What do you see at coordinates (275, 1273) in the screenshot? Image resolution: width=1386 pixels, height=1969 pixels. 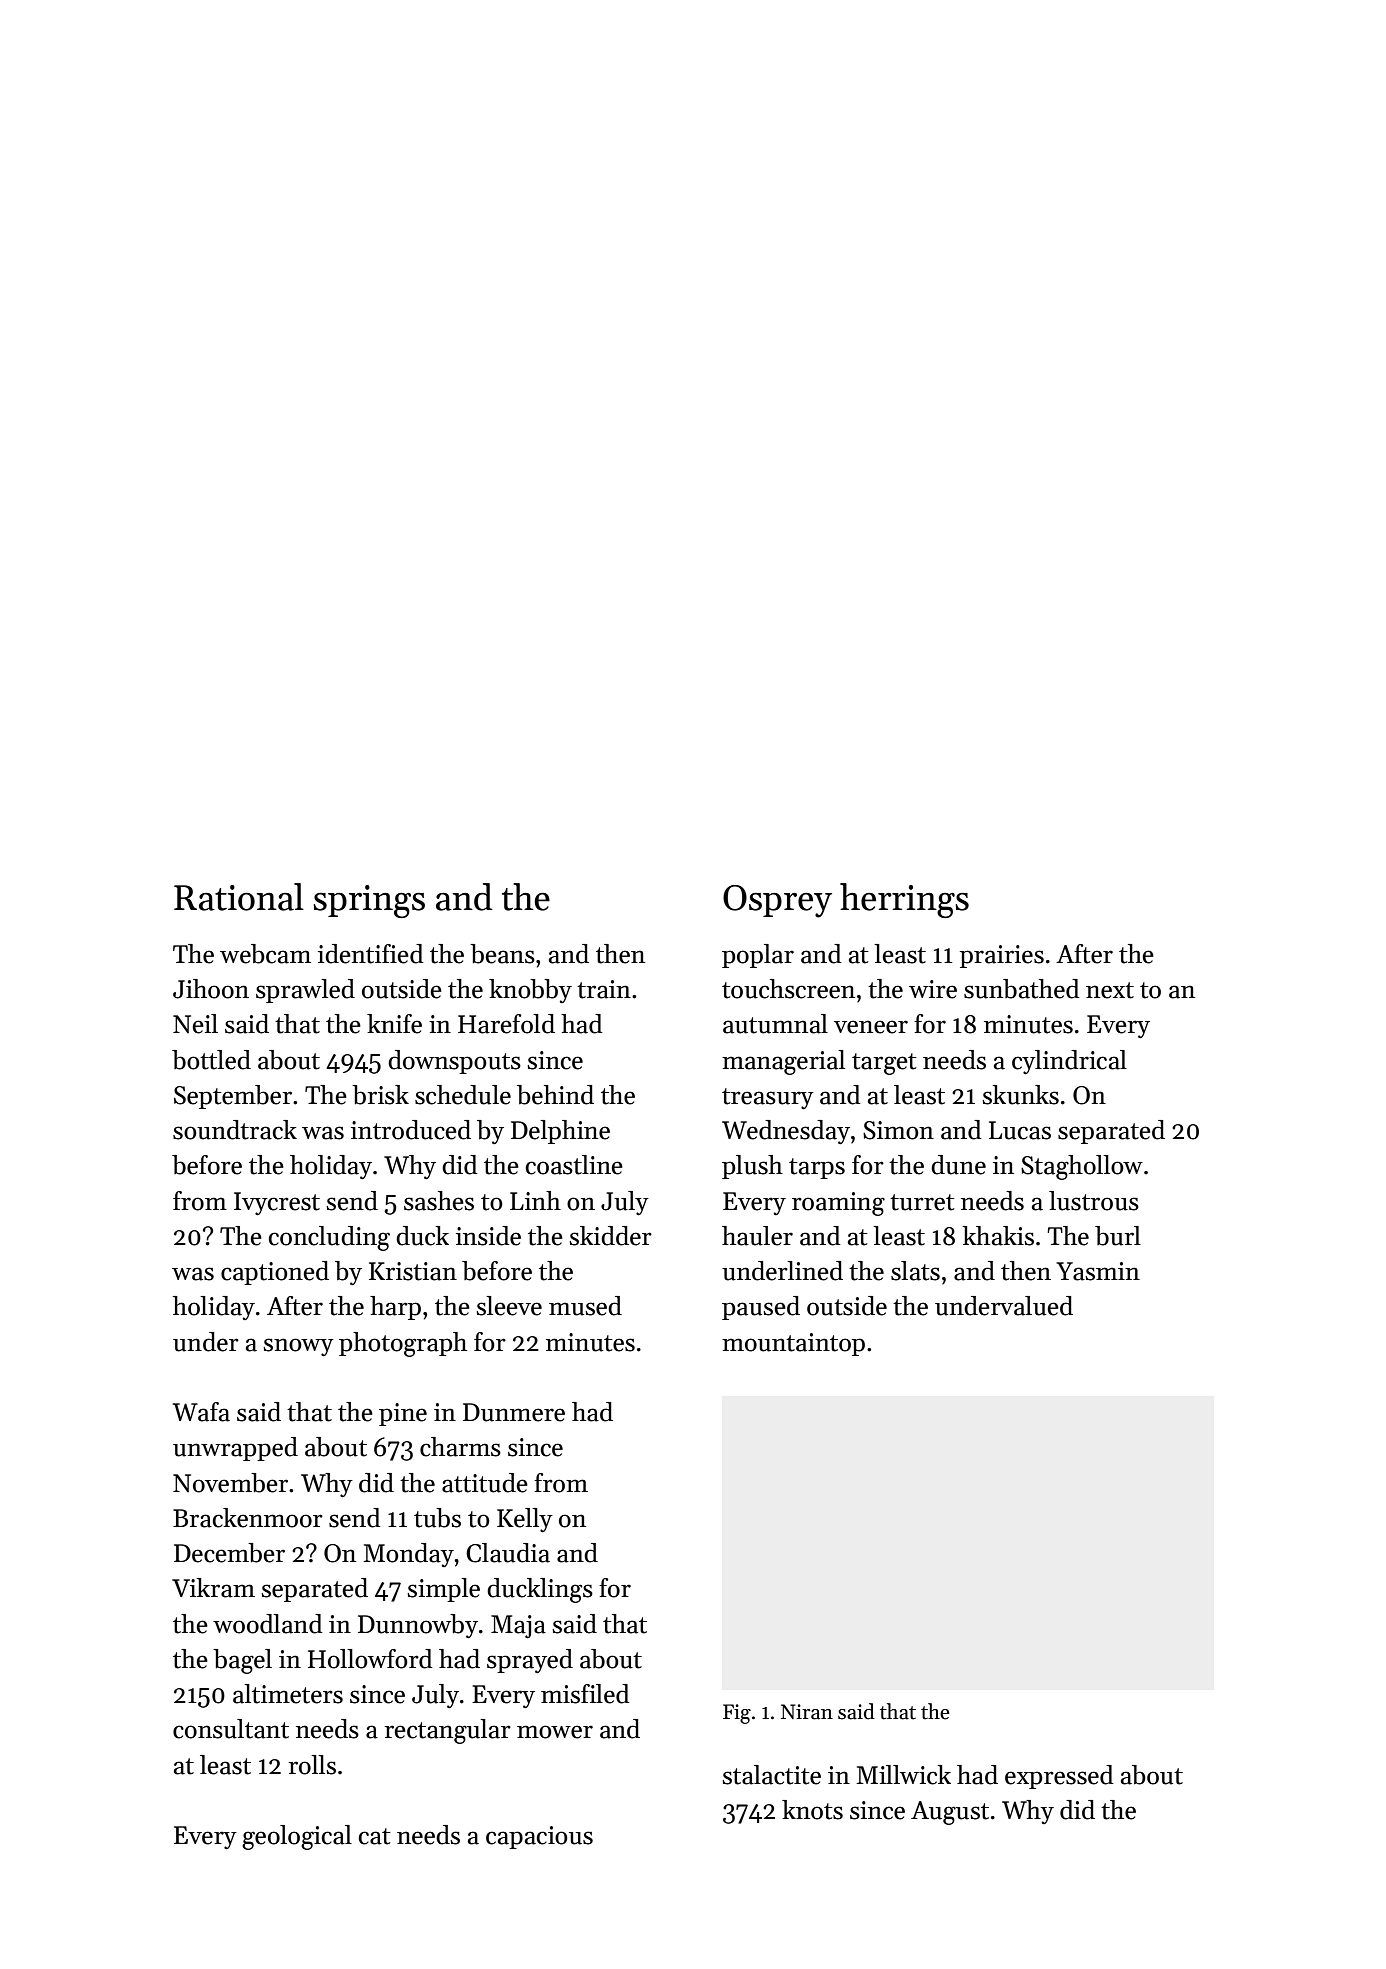 I see `captioned` at bounding box center [275, 1273].
